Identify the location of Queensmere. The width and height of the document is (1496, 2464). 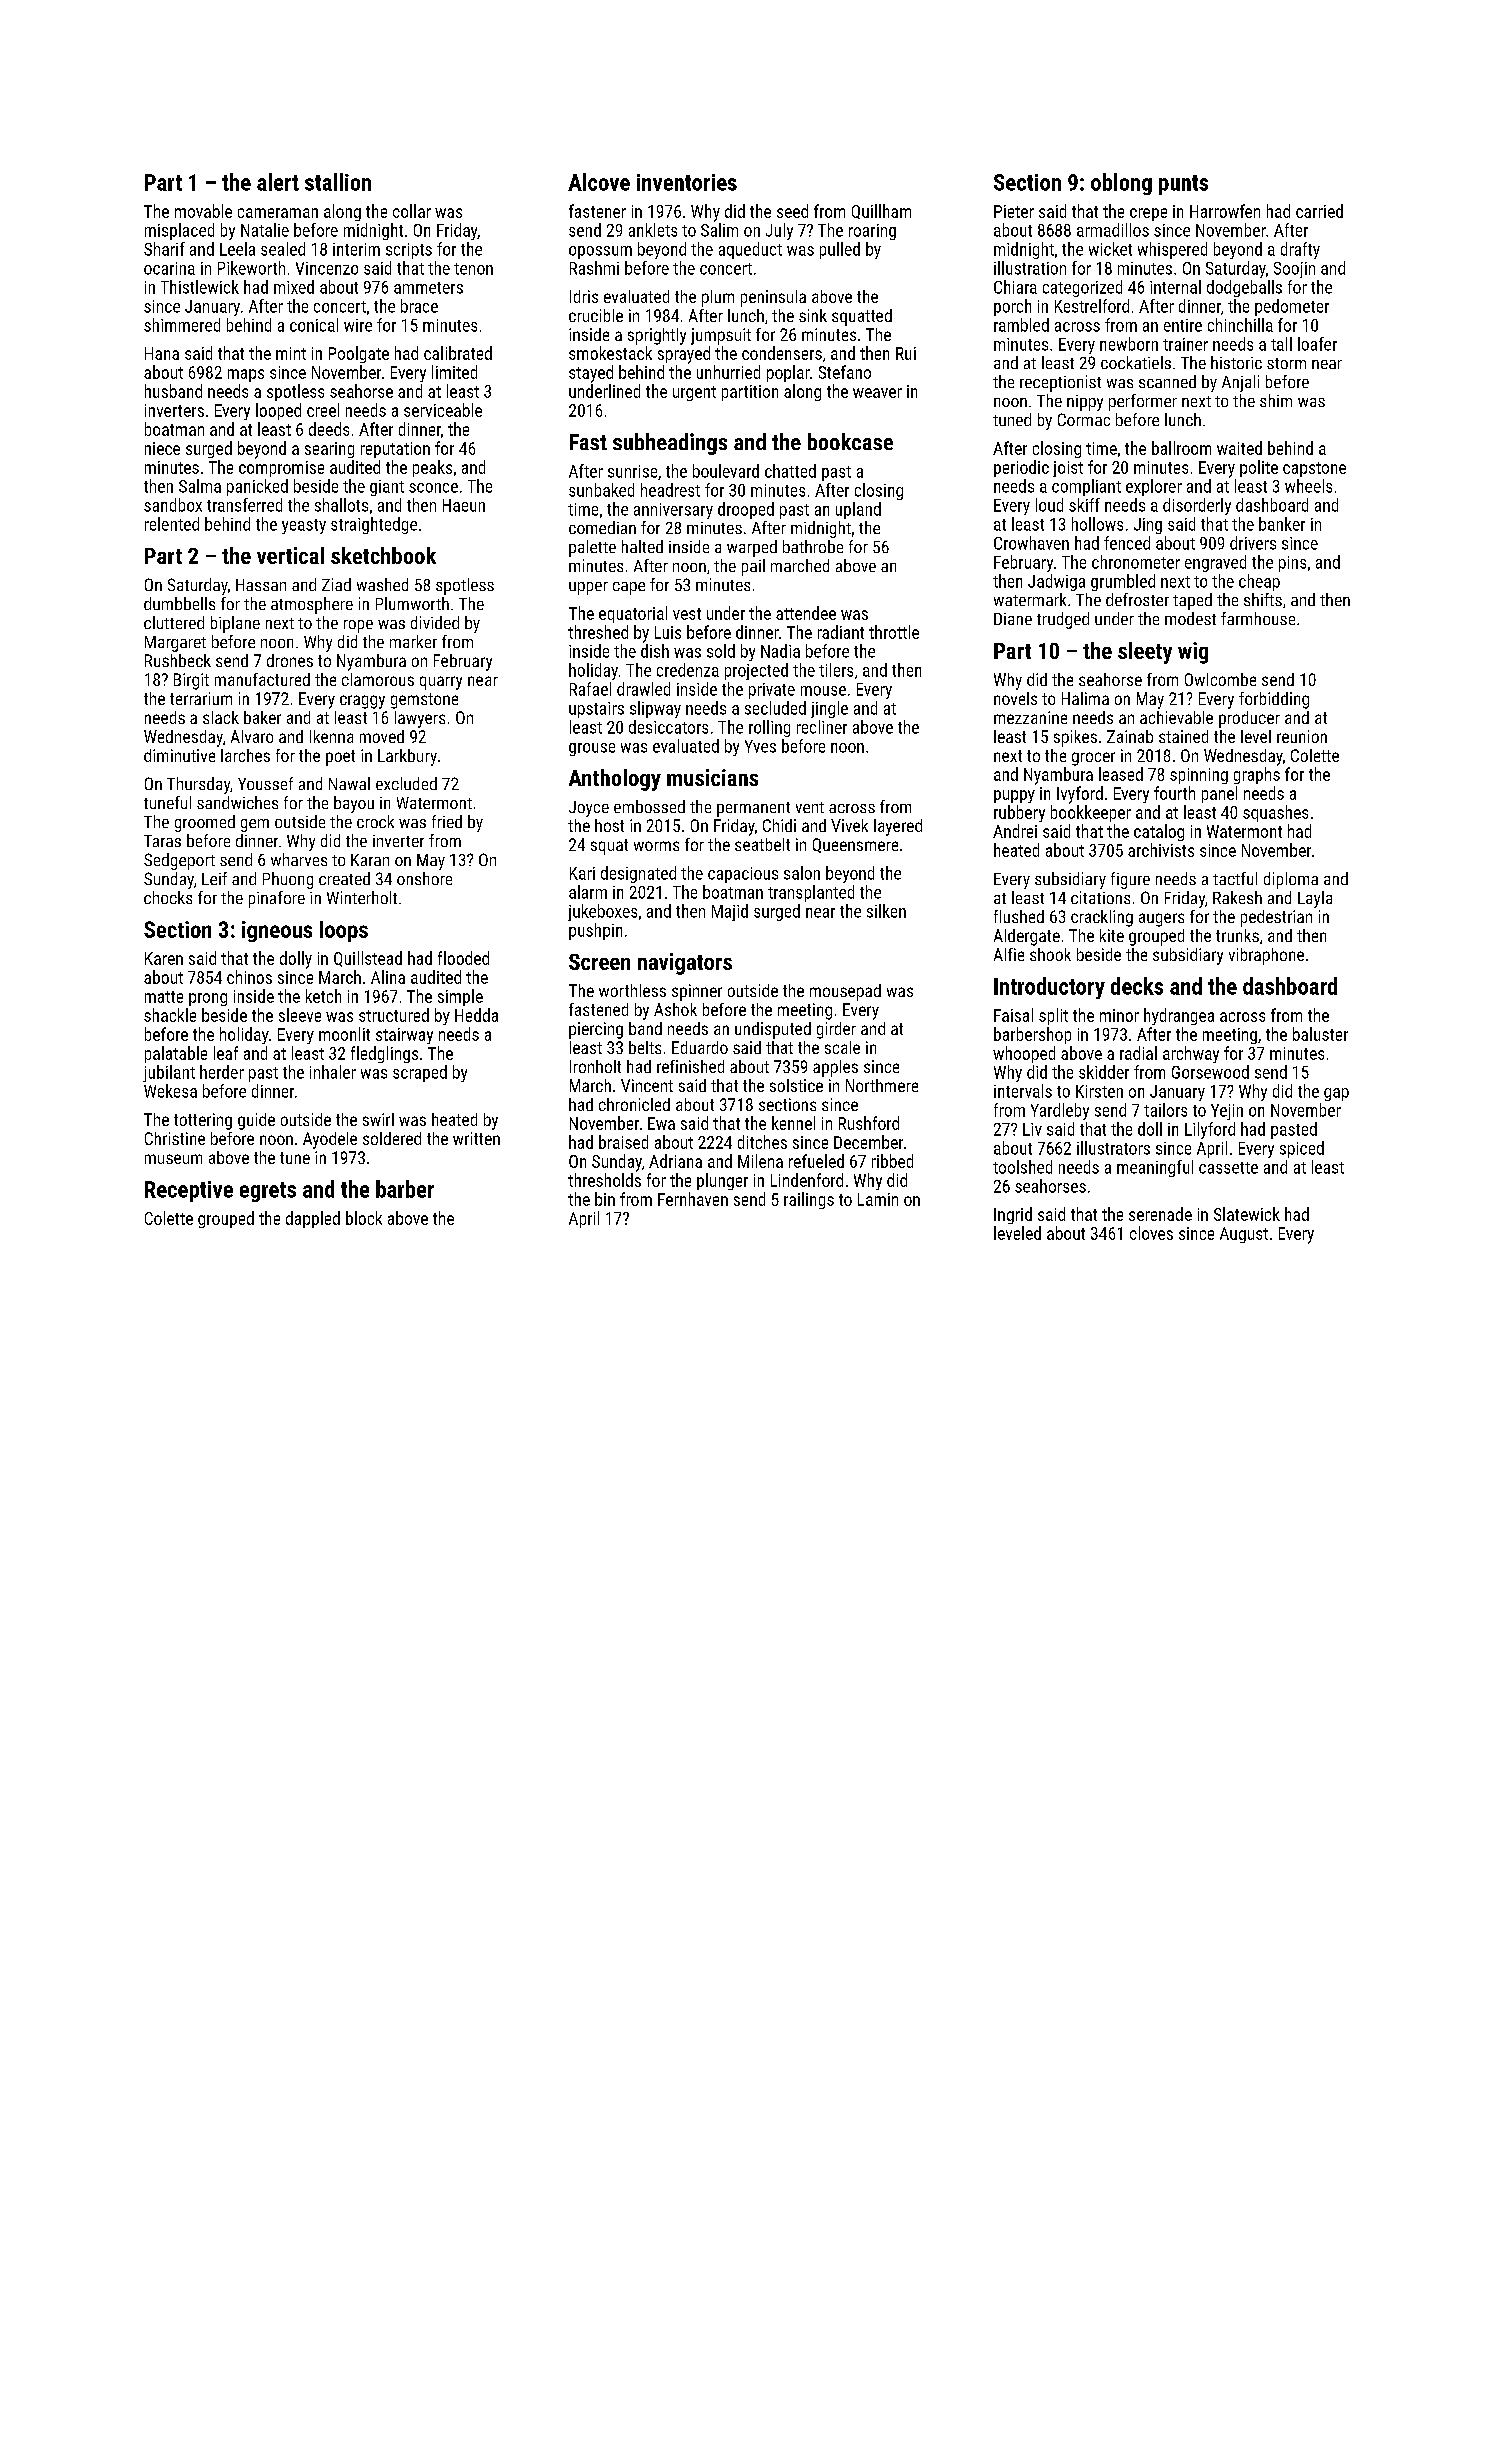
(855, 845).
